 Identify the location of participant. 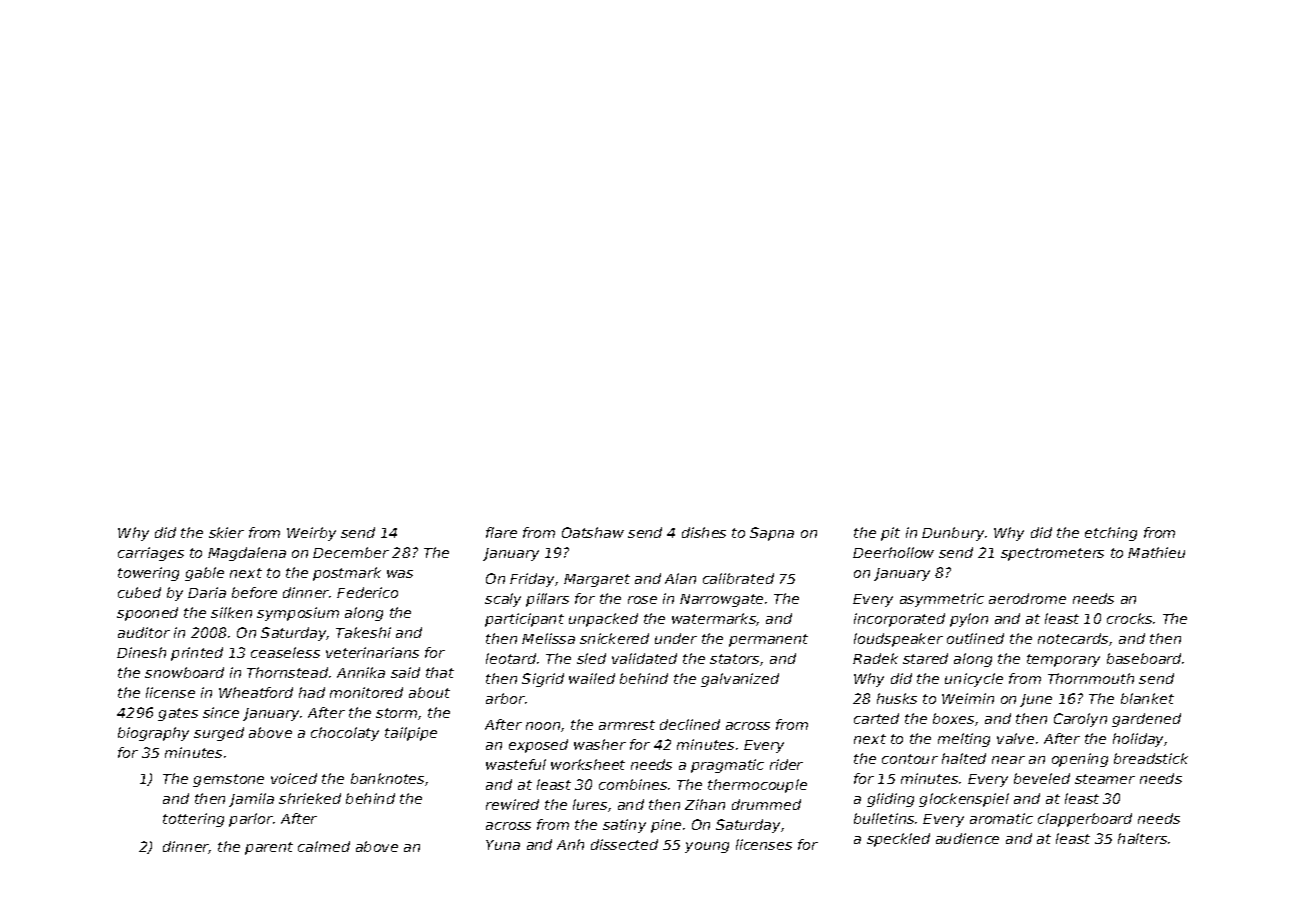
(524, 620).
